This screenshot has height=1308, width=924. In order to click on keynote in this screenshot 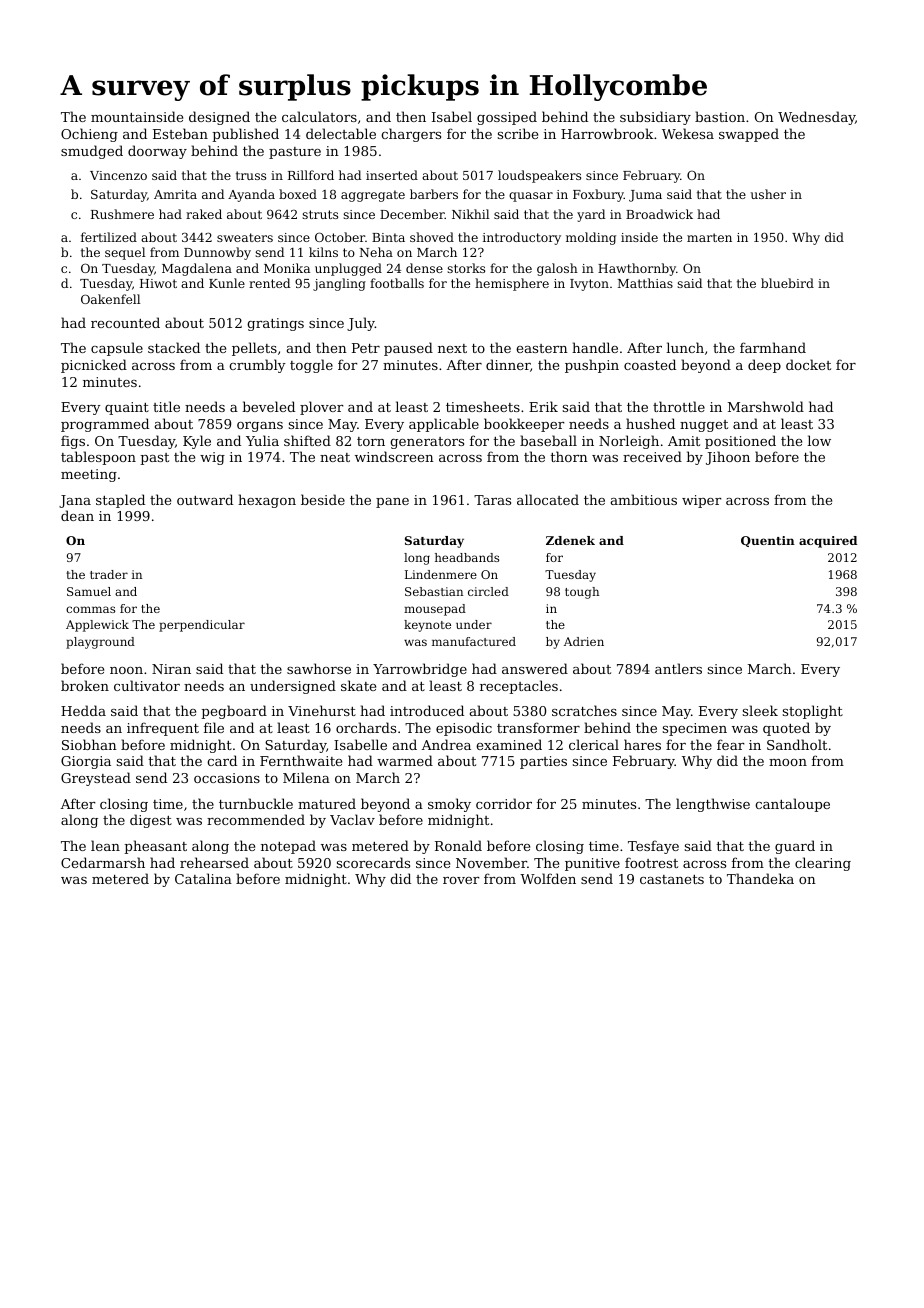, I will do `click(427, 626)`.
